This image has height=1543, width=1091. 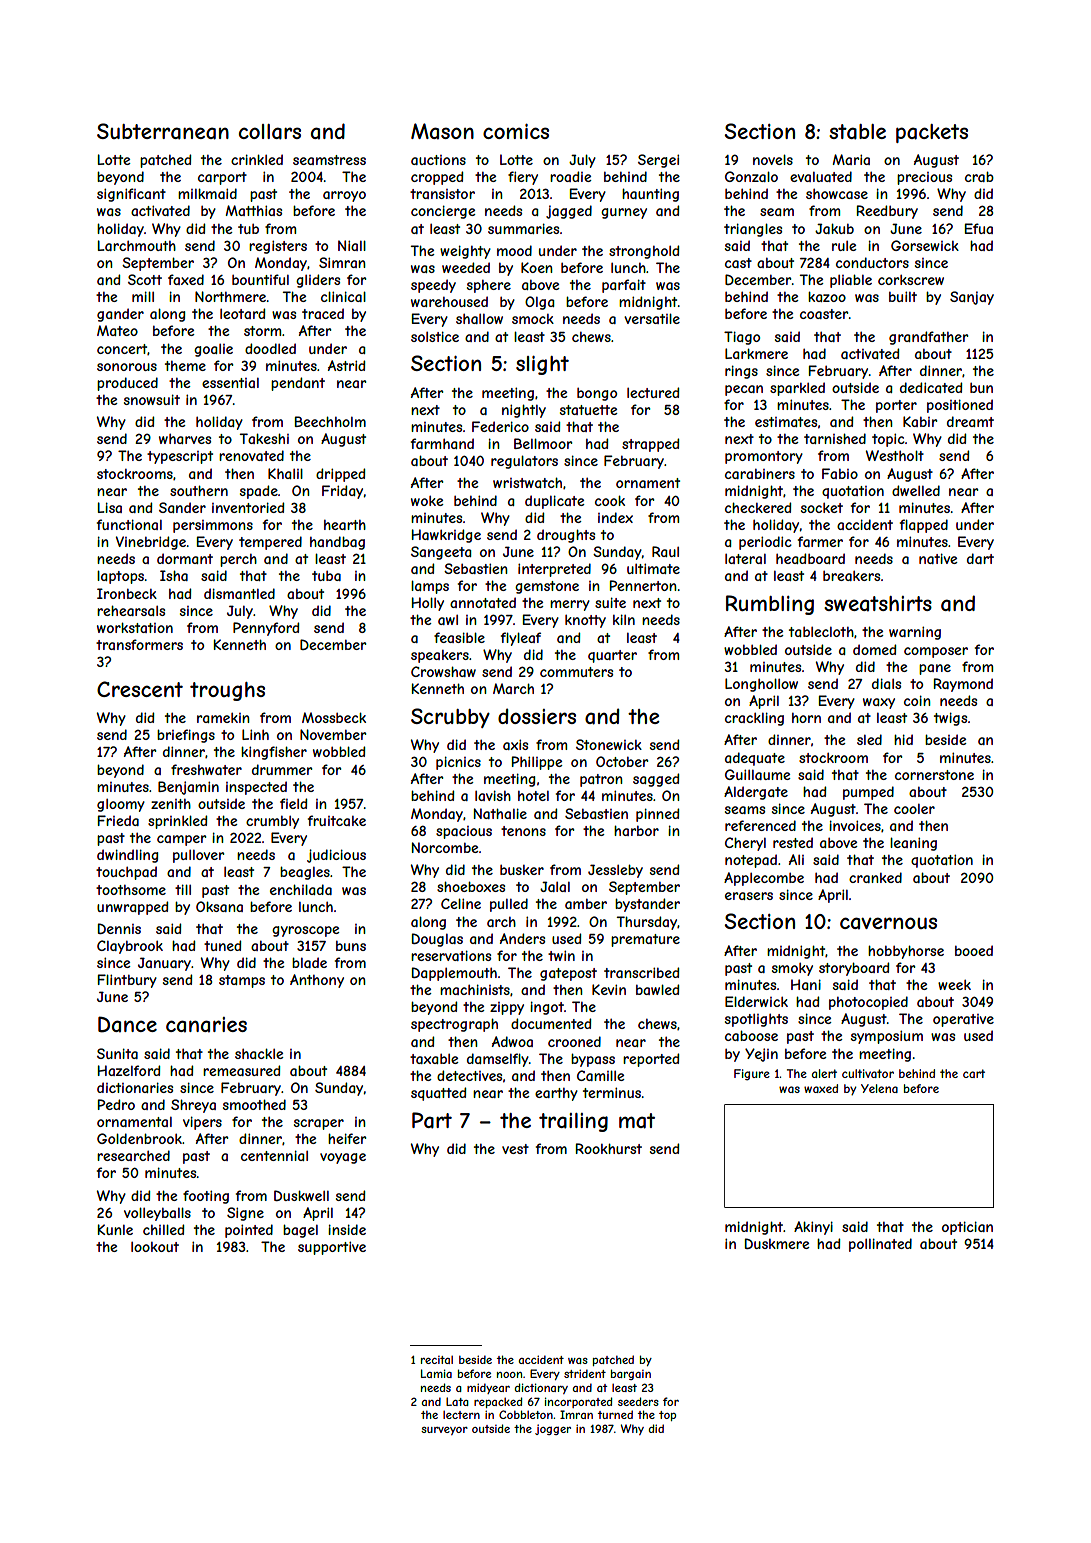 I want to click on buns, so click(x=351, y=946).
